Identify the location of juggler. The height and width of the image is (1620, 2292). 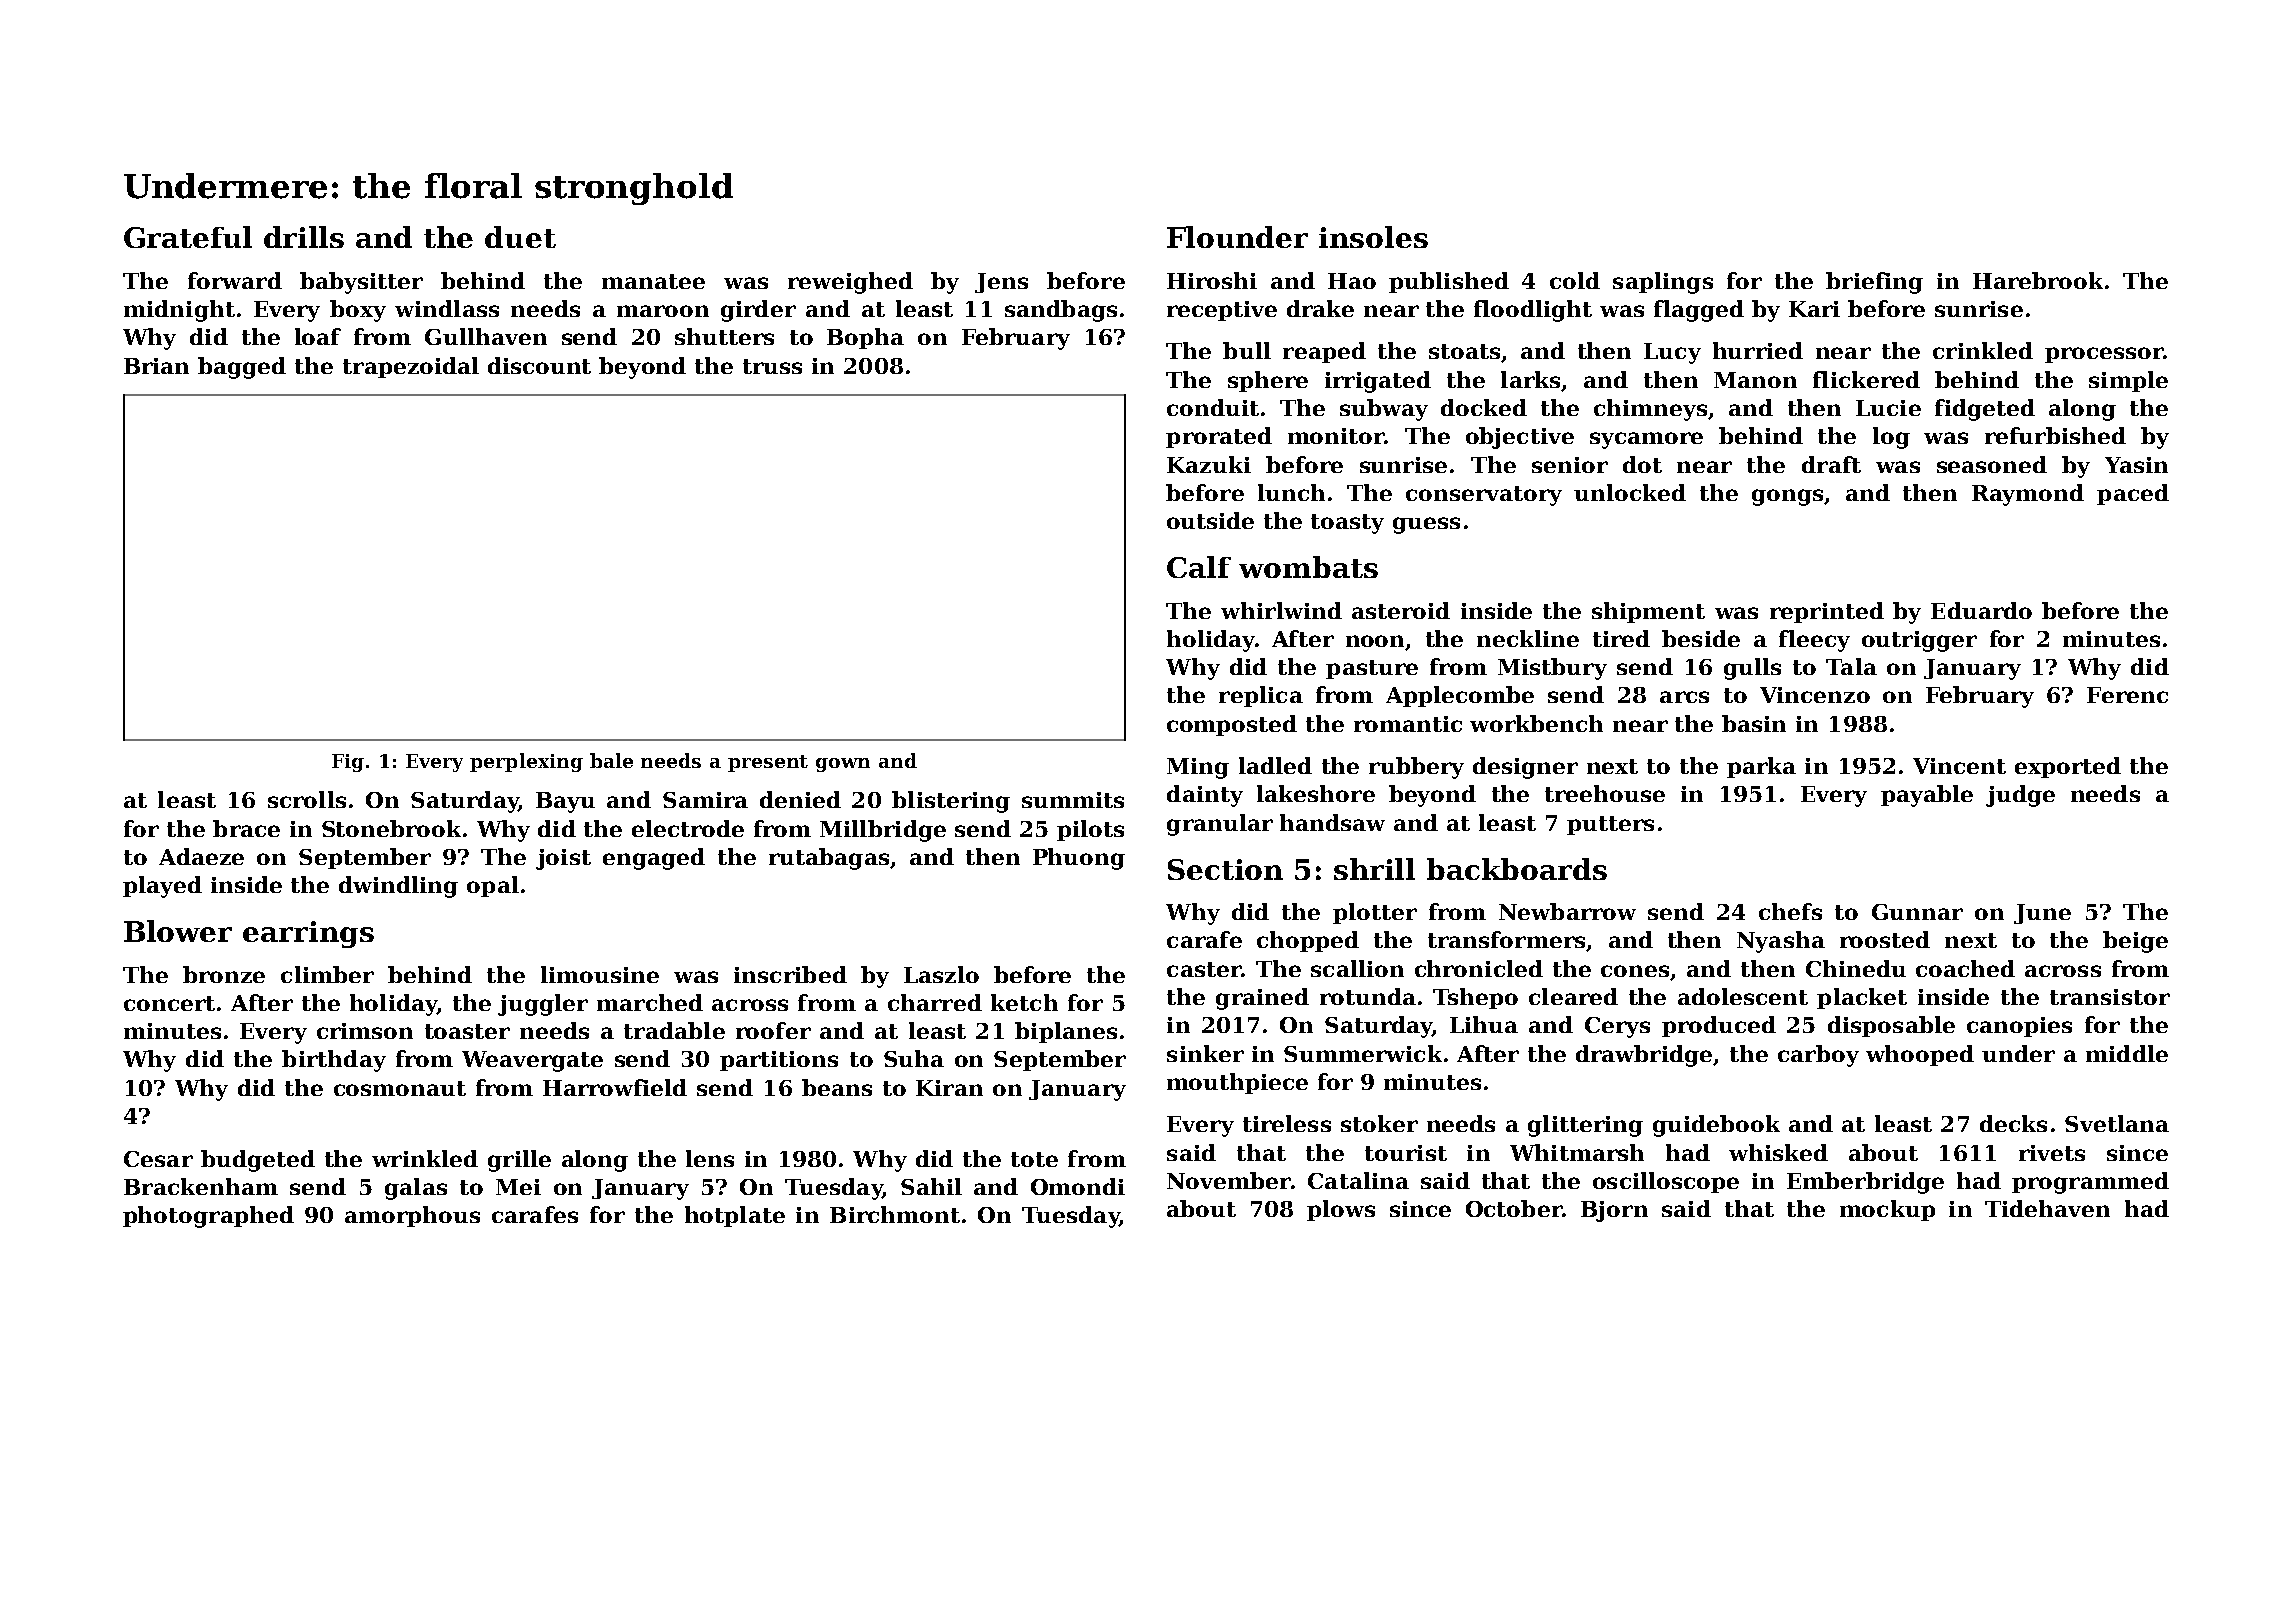
(543, 1005).
